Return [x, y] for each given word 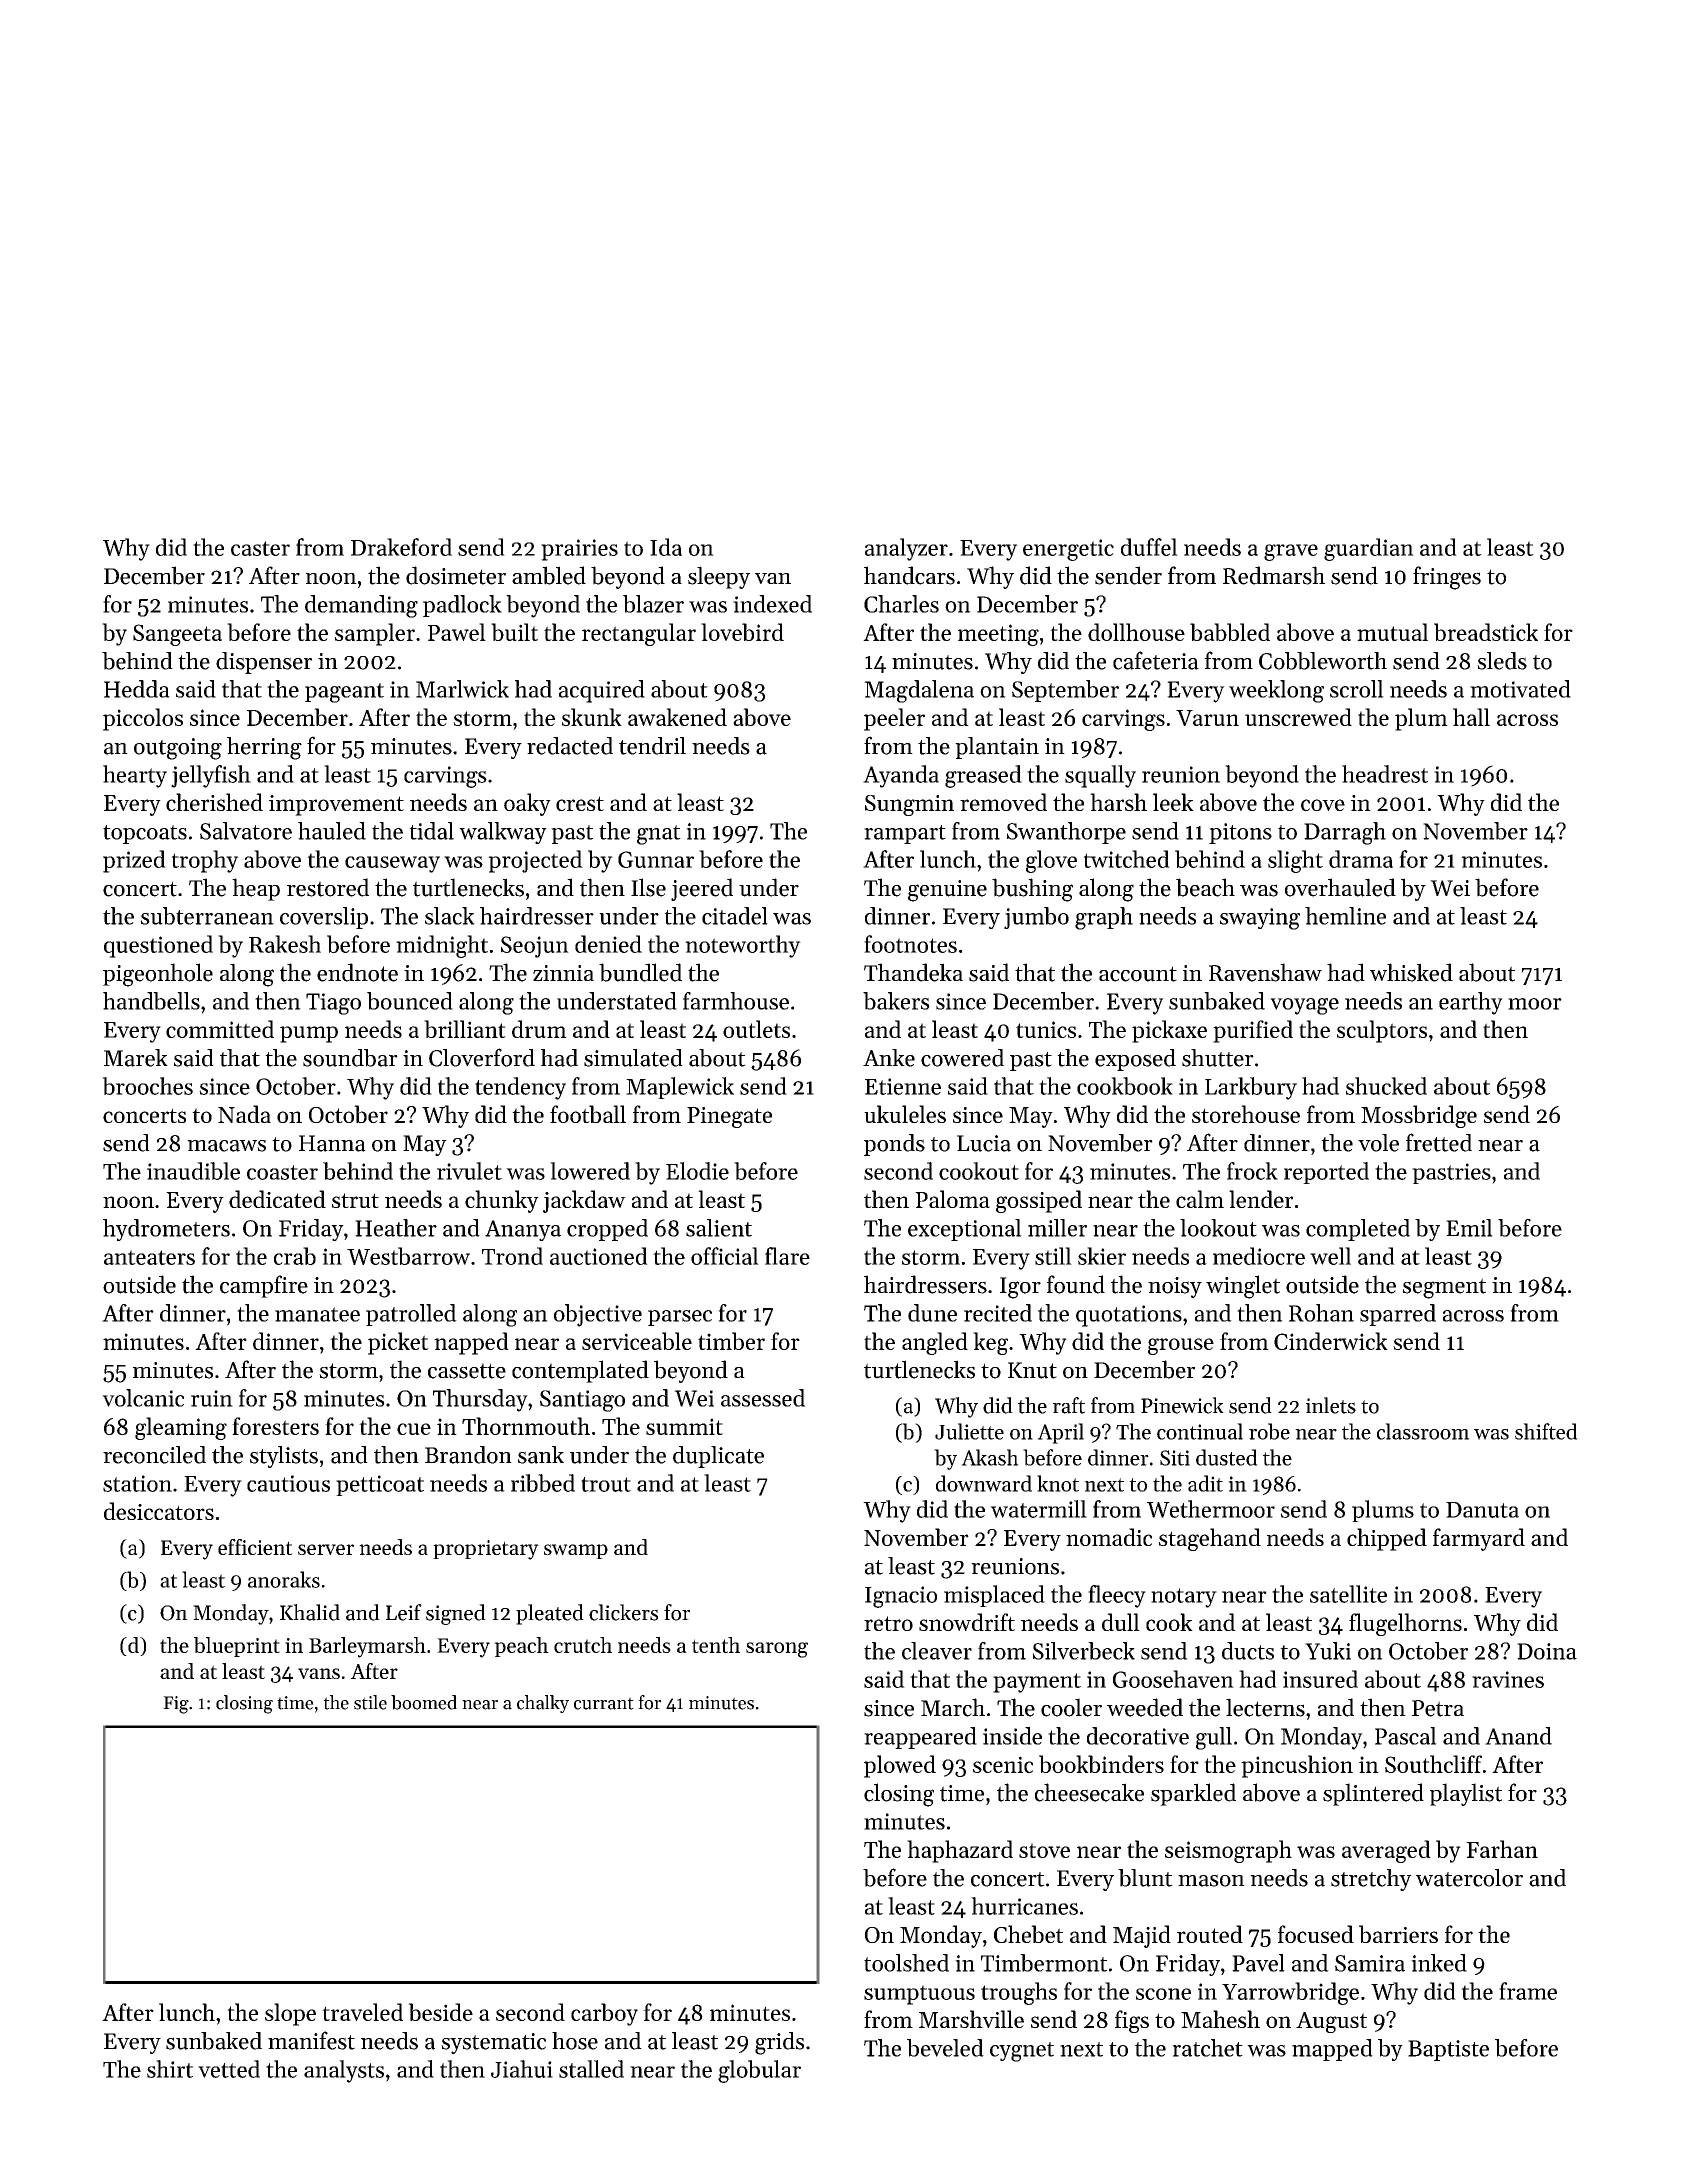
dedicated [277, 1199]
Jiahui [522, 2069]
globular [759, 2071]
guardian [1369, 549]
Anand [1518, 1736]
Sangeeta [177, 635]
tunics [1046, 1029]
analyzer [906, 549]
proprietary [486, 1550]
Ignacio [901, 1597]
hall [1471, 717]
